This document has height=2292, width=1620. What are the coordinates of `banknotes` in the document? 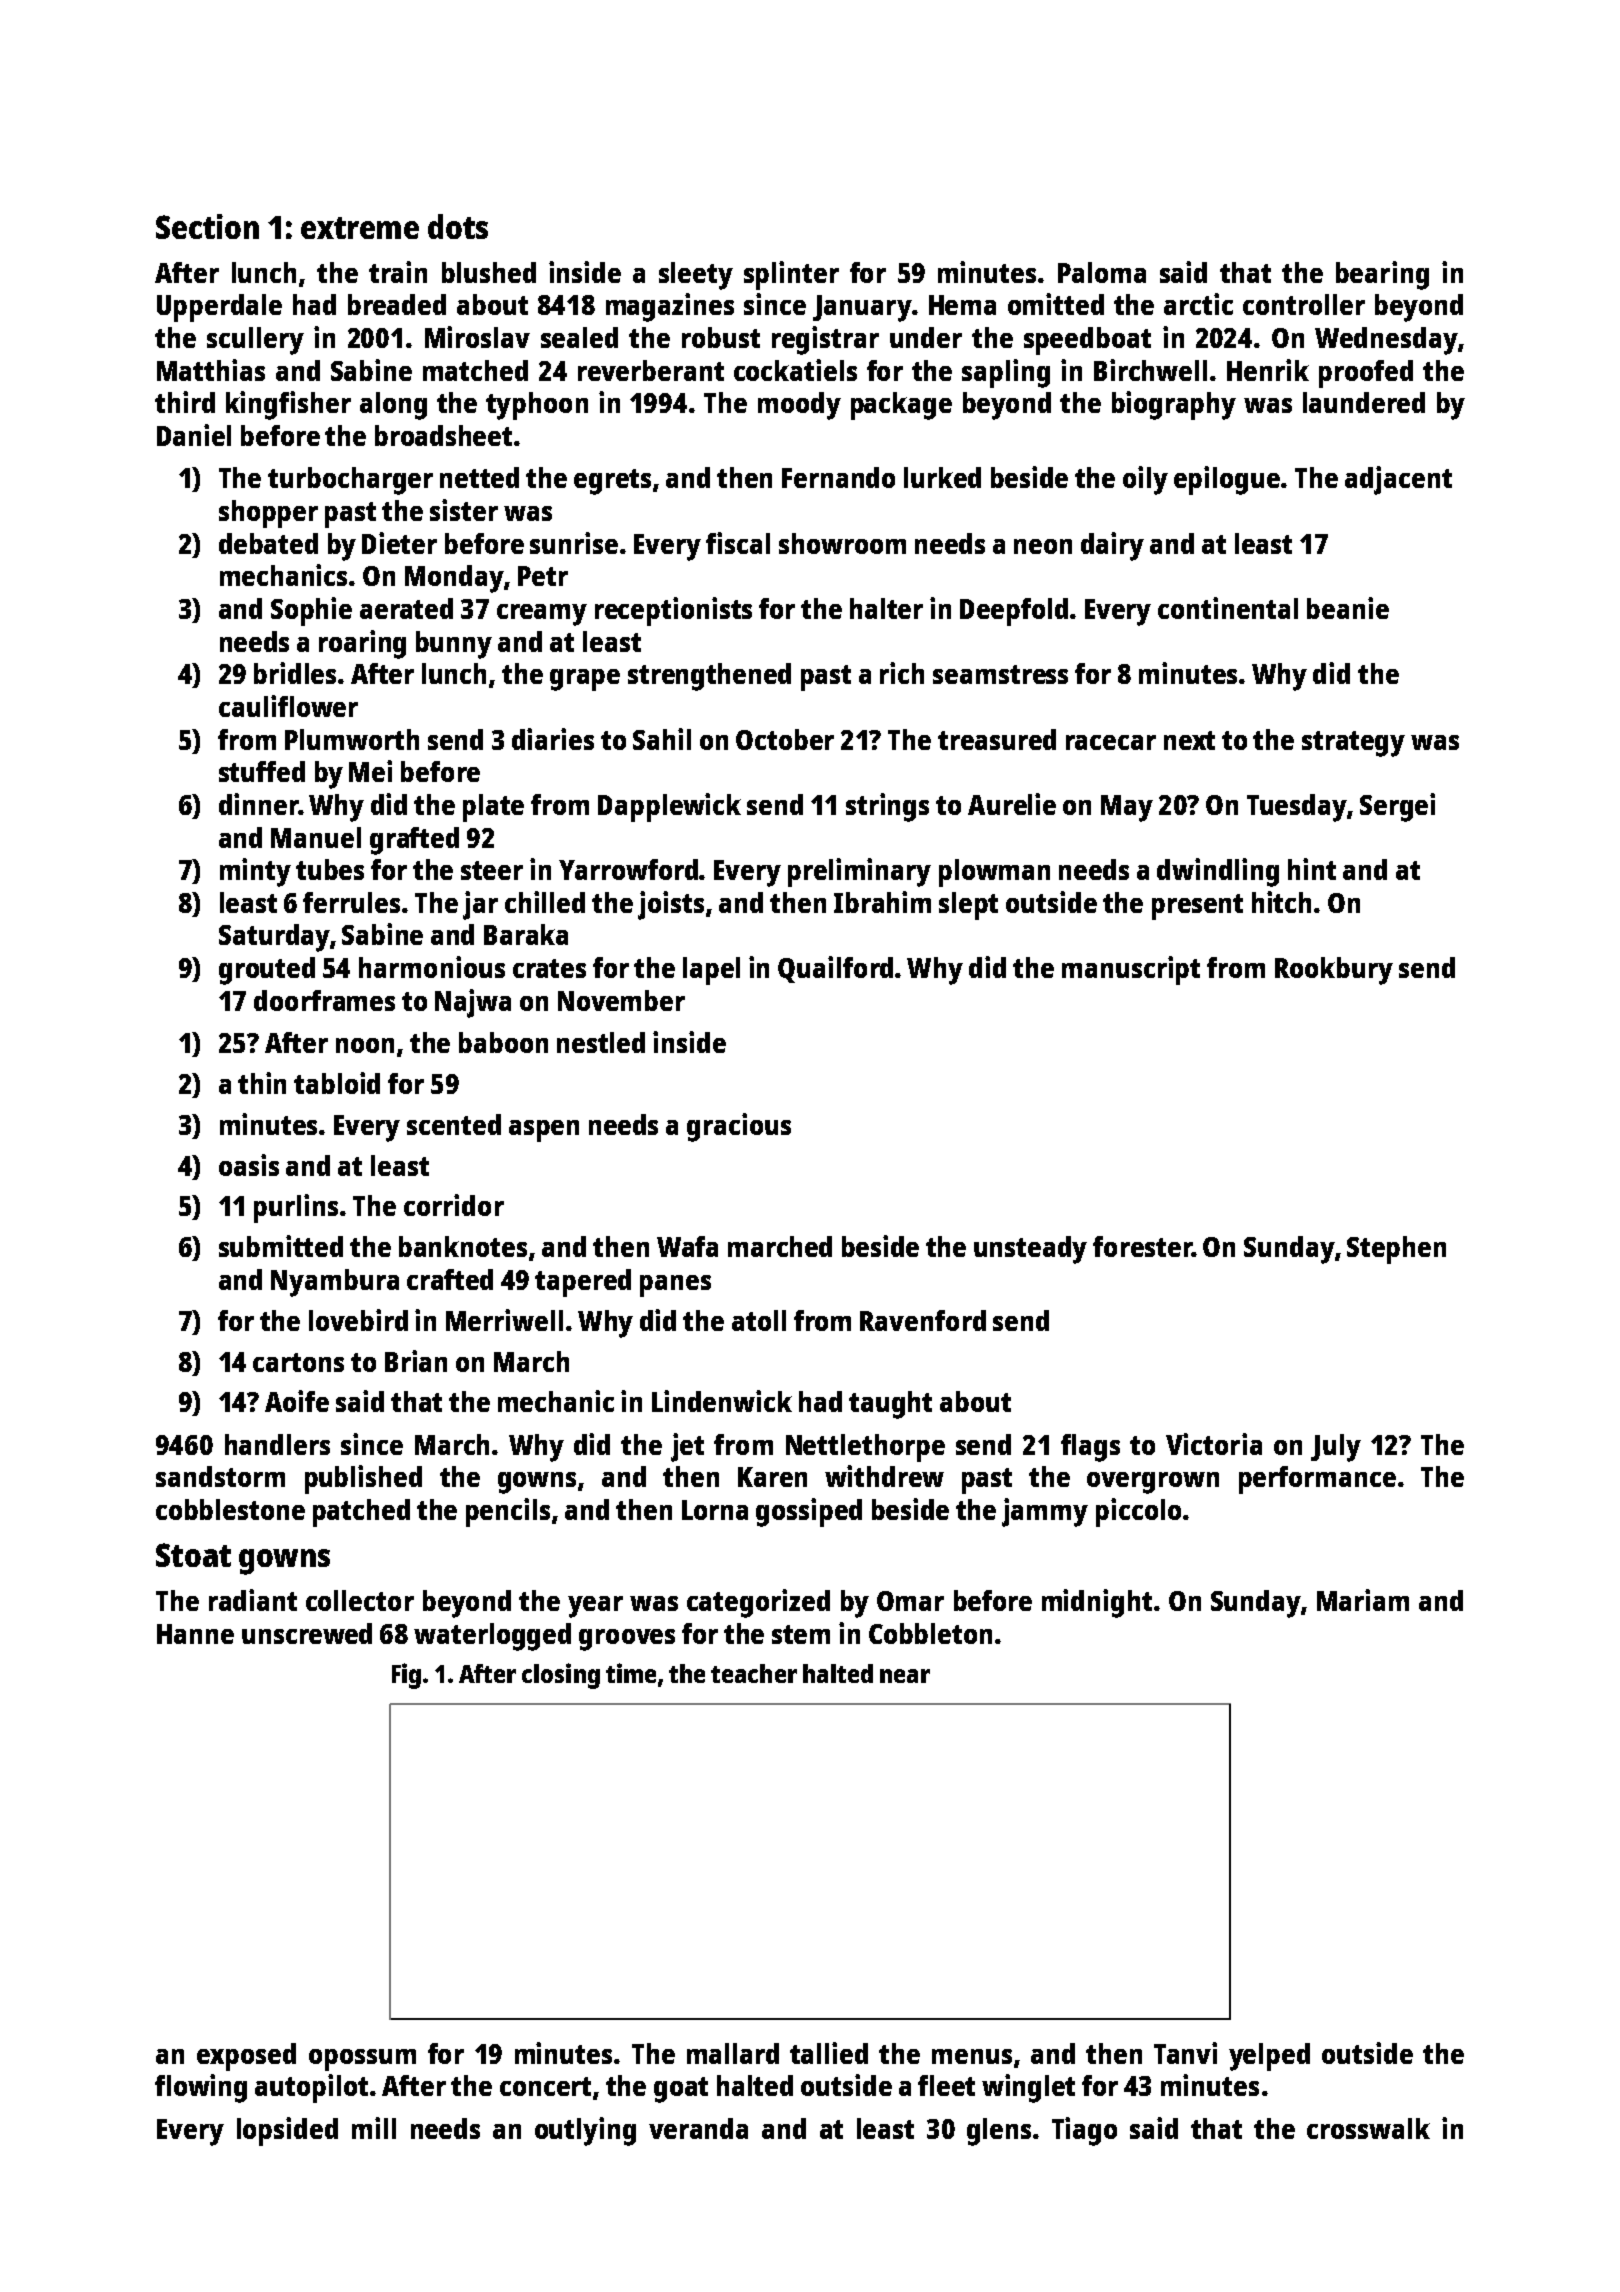 It's located at (463, 1246).
